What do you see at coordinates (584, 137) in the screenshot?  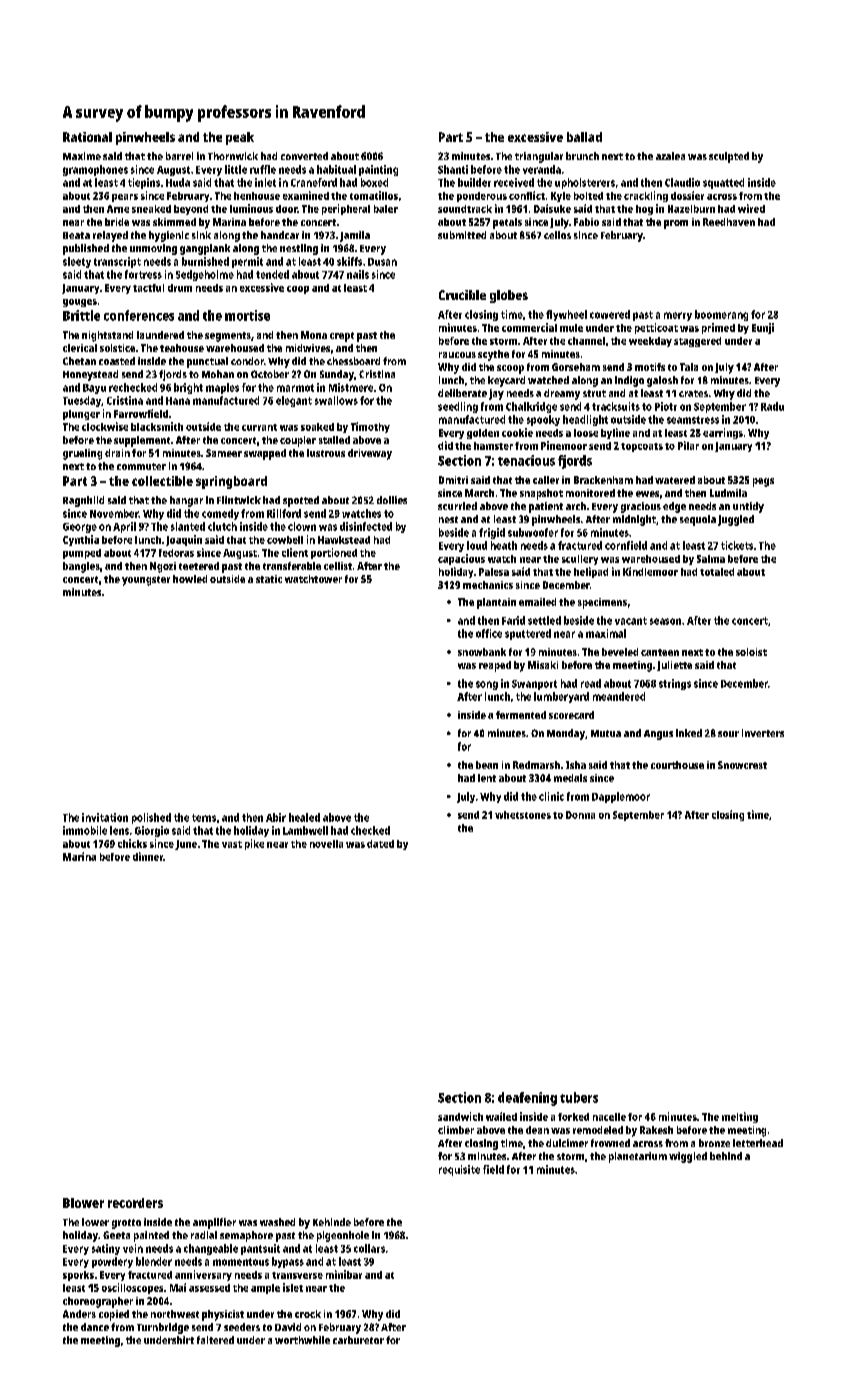 I see `ballad` at bounding box center [584, 137].
